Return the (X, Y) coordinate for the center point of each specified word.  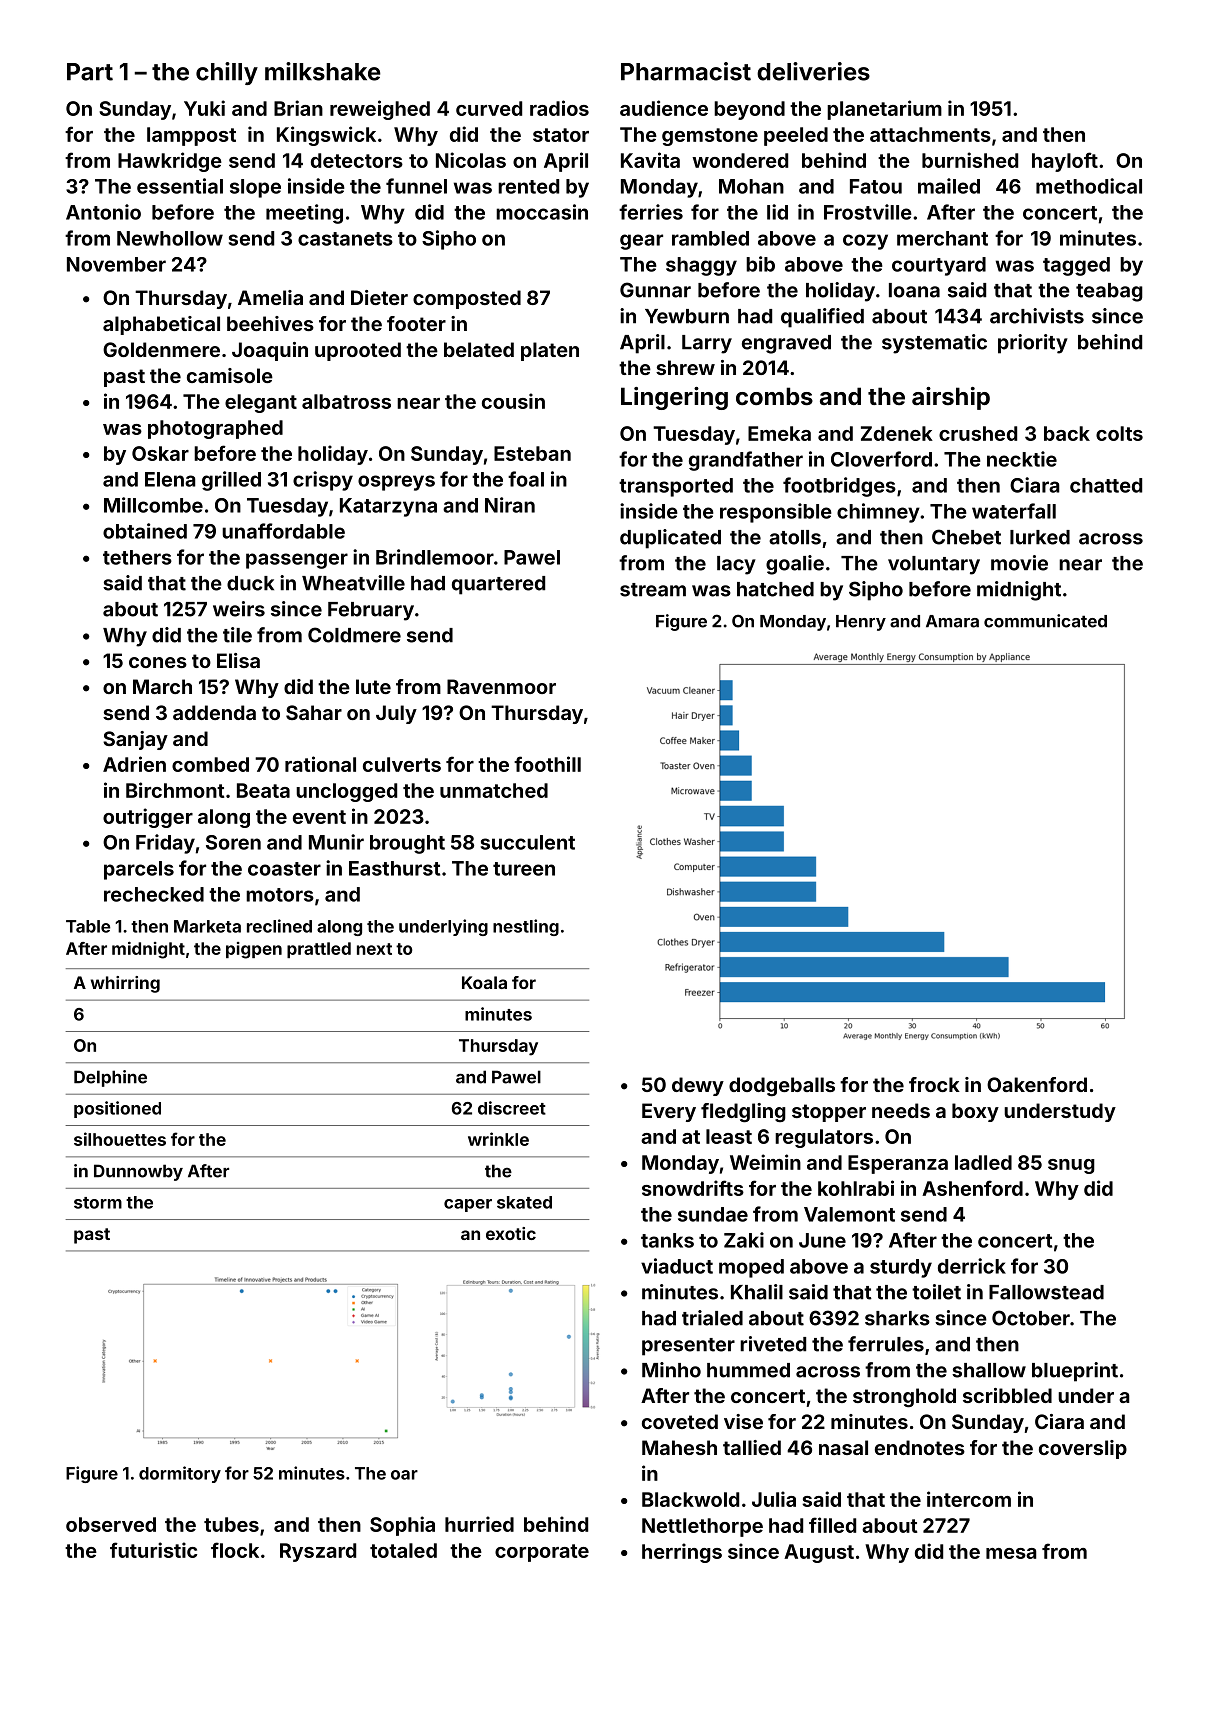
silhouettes (120, 1139)
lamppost (191, 136)
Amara (952, 621)
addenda (214, 712)
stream (653, 590)
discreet (512, 1108)
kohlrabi (856, 1188)
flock (235, 1550)
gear (641, 242)
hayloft (1065, 162)
